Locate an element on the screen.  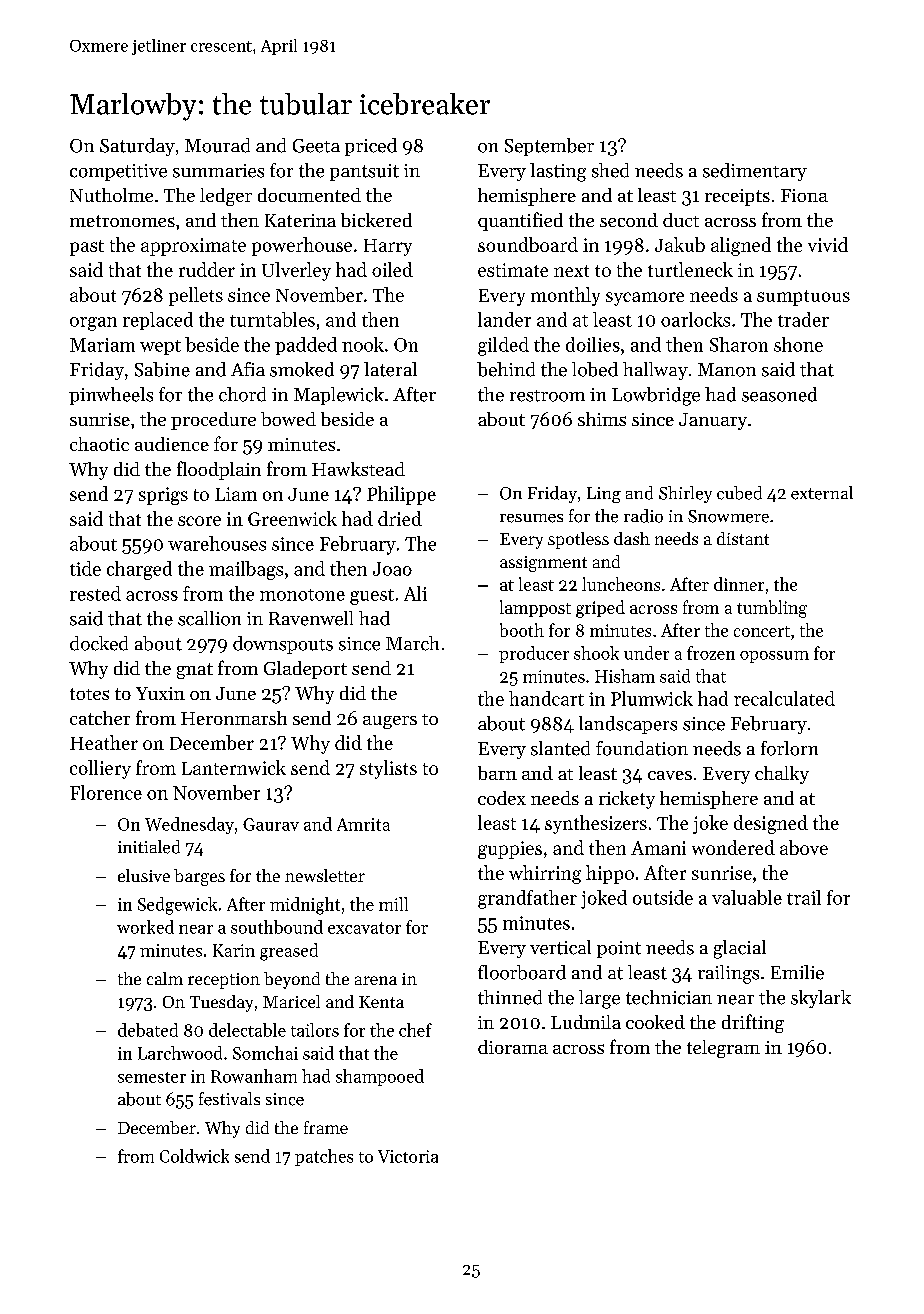
September is located at coordinates (549, 147).
